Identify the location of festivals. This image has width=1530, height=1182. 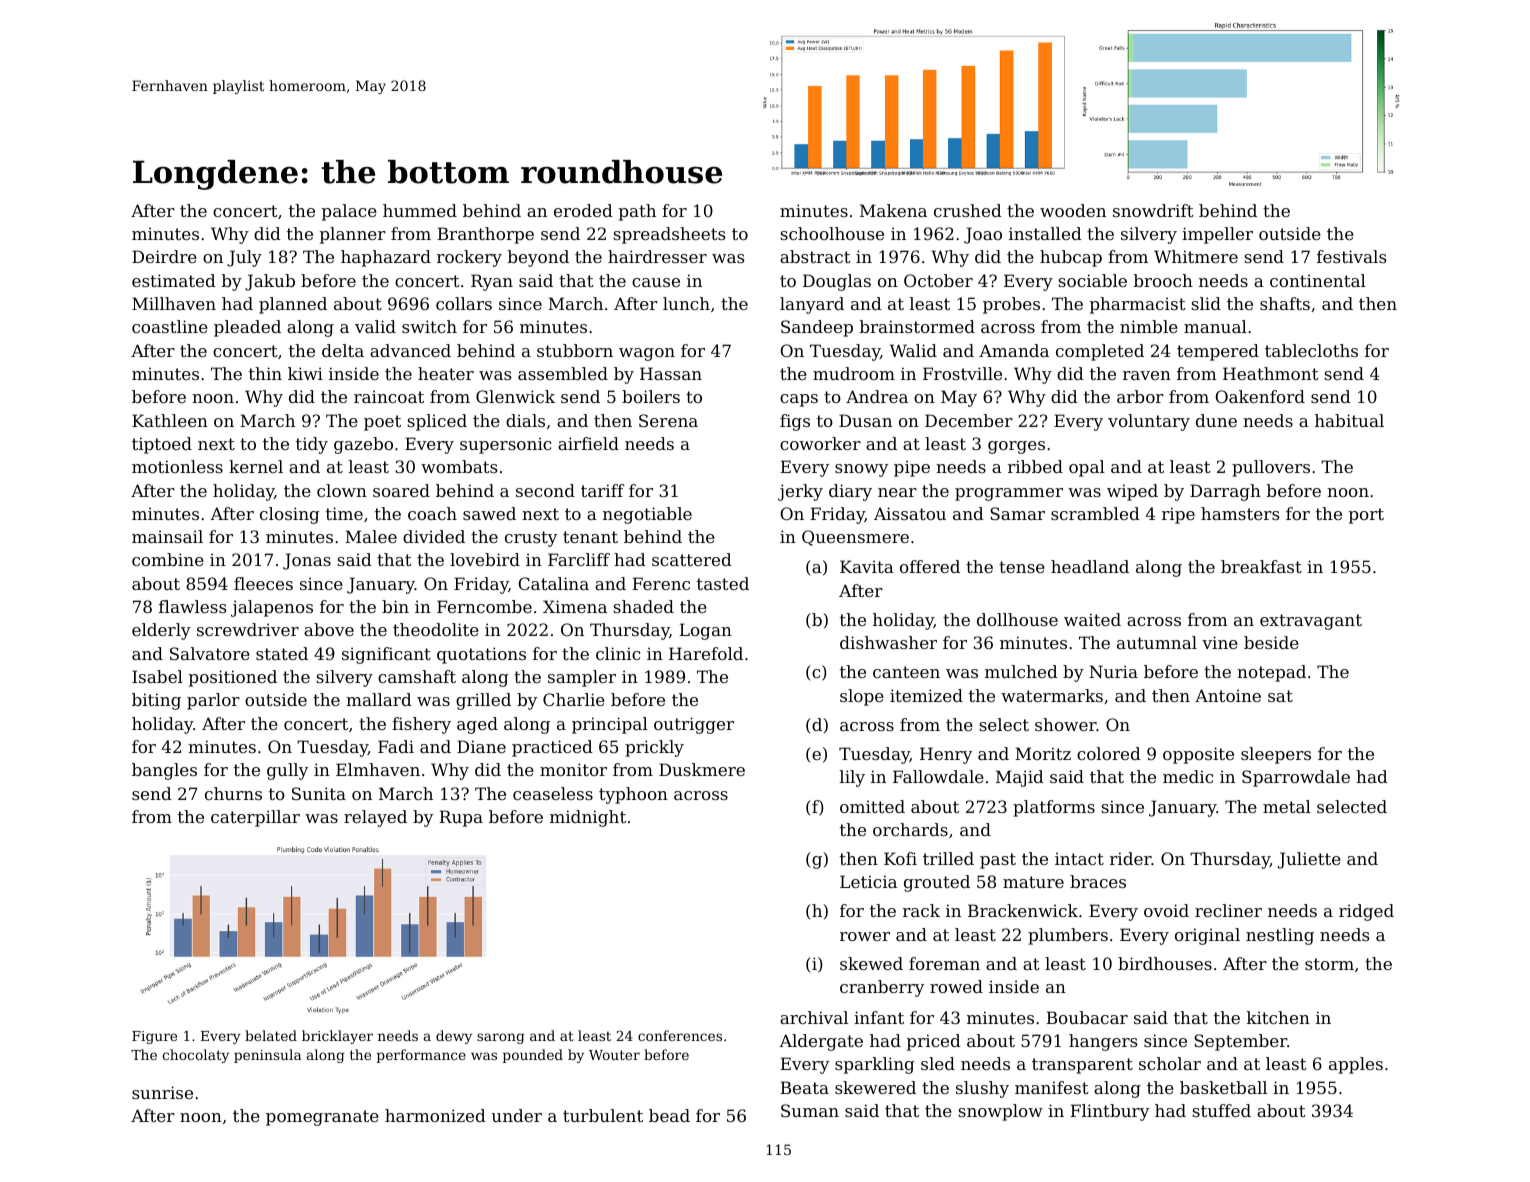
(1352, 256).
